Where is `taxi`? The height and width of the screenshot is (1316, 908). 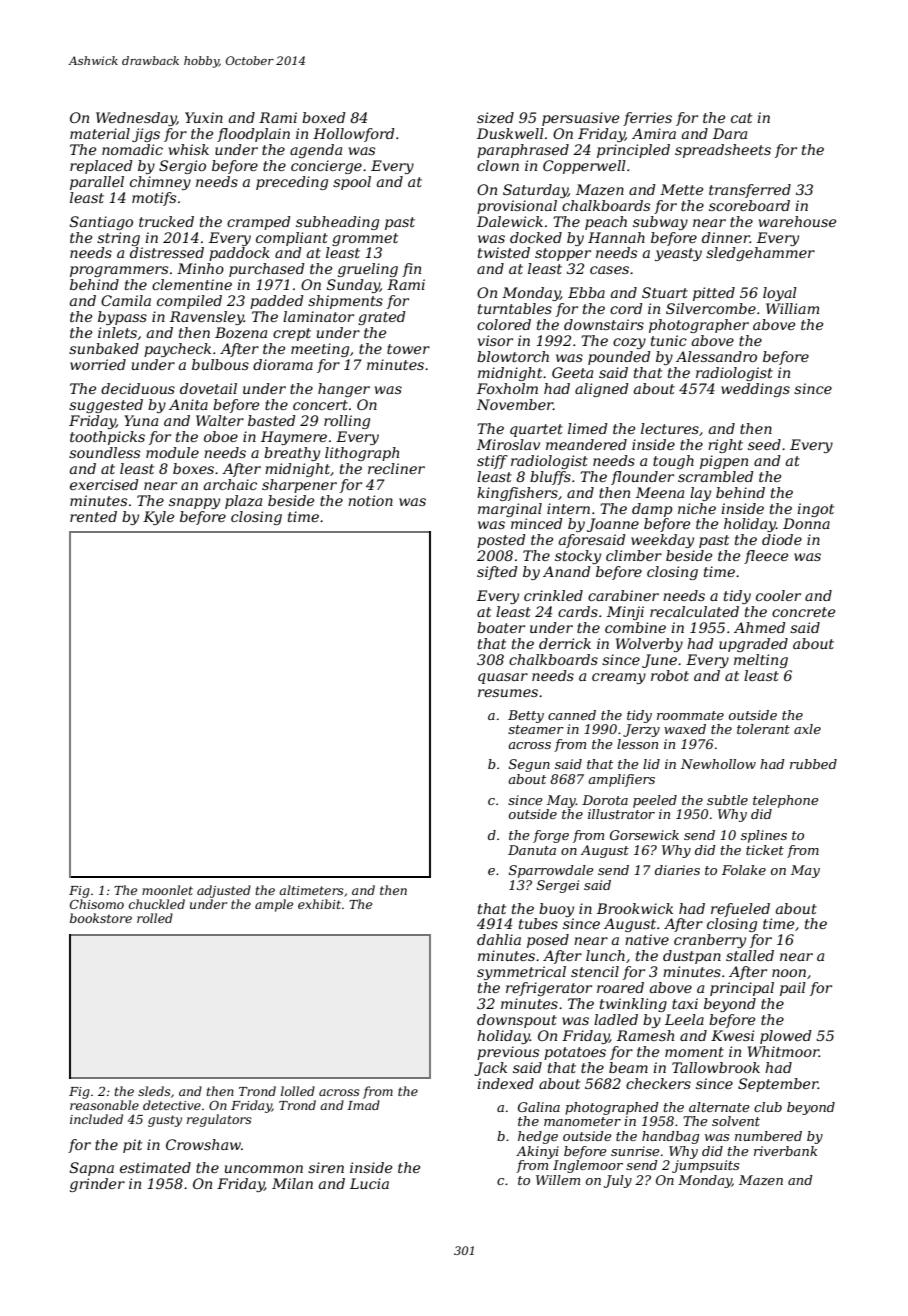 taxi is located at coordinates (685, 1003).
